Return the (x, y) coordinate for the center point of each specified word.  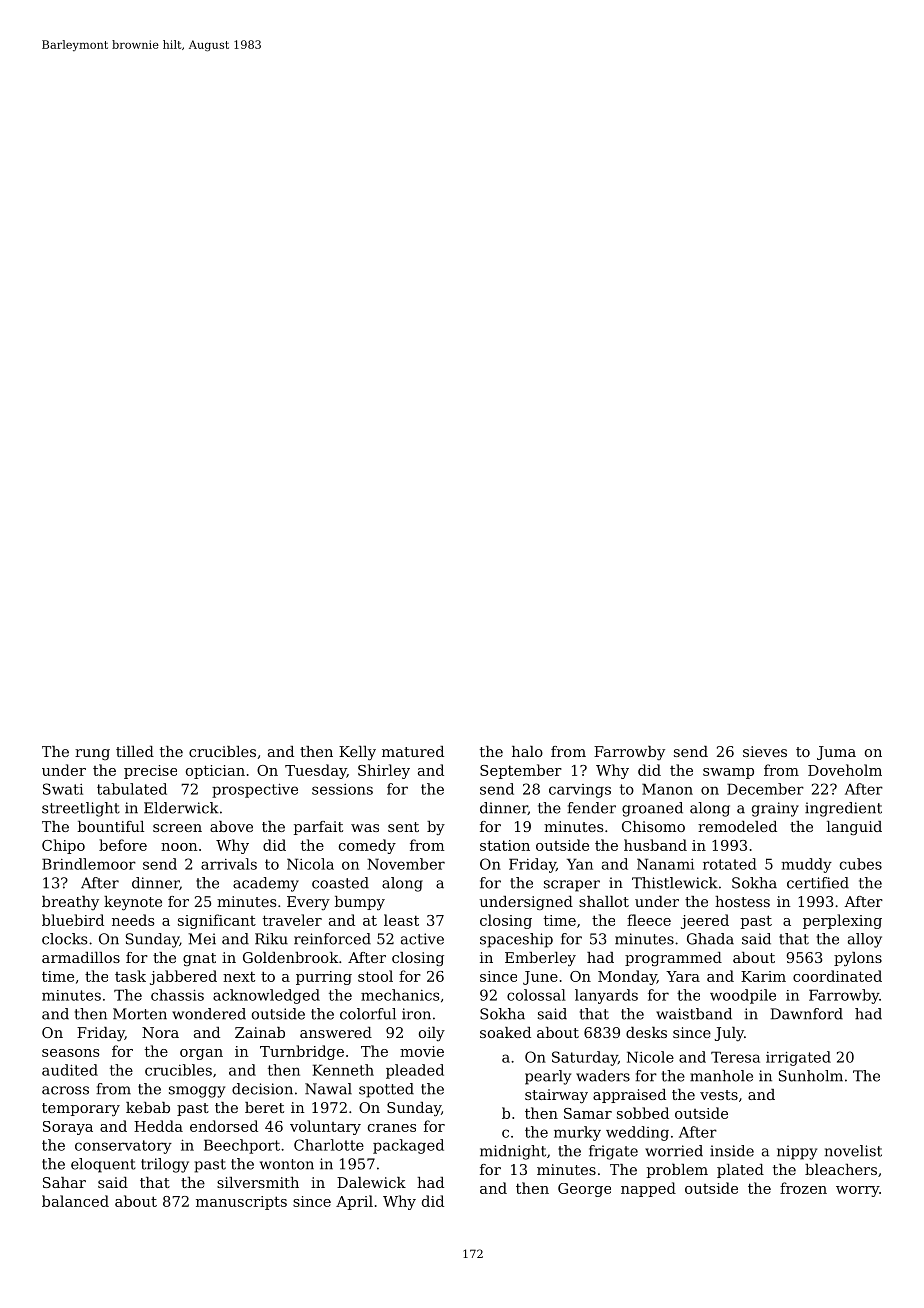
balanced (75, 1201)
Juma (836, 753)
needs (133, 920)
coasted (340, 883)
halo (527, 751)
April (354, 1202)
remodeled (737, 826)
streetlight (81, 809)
